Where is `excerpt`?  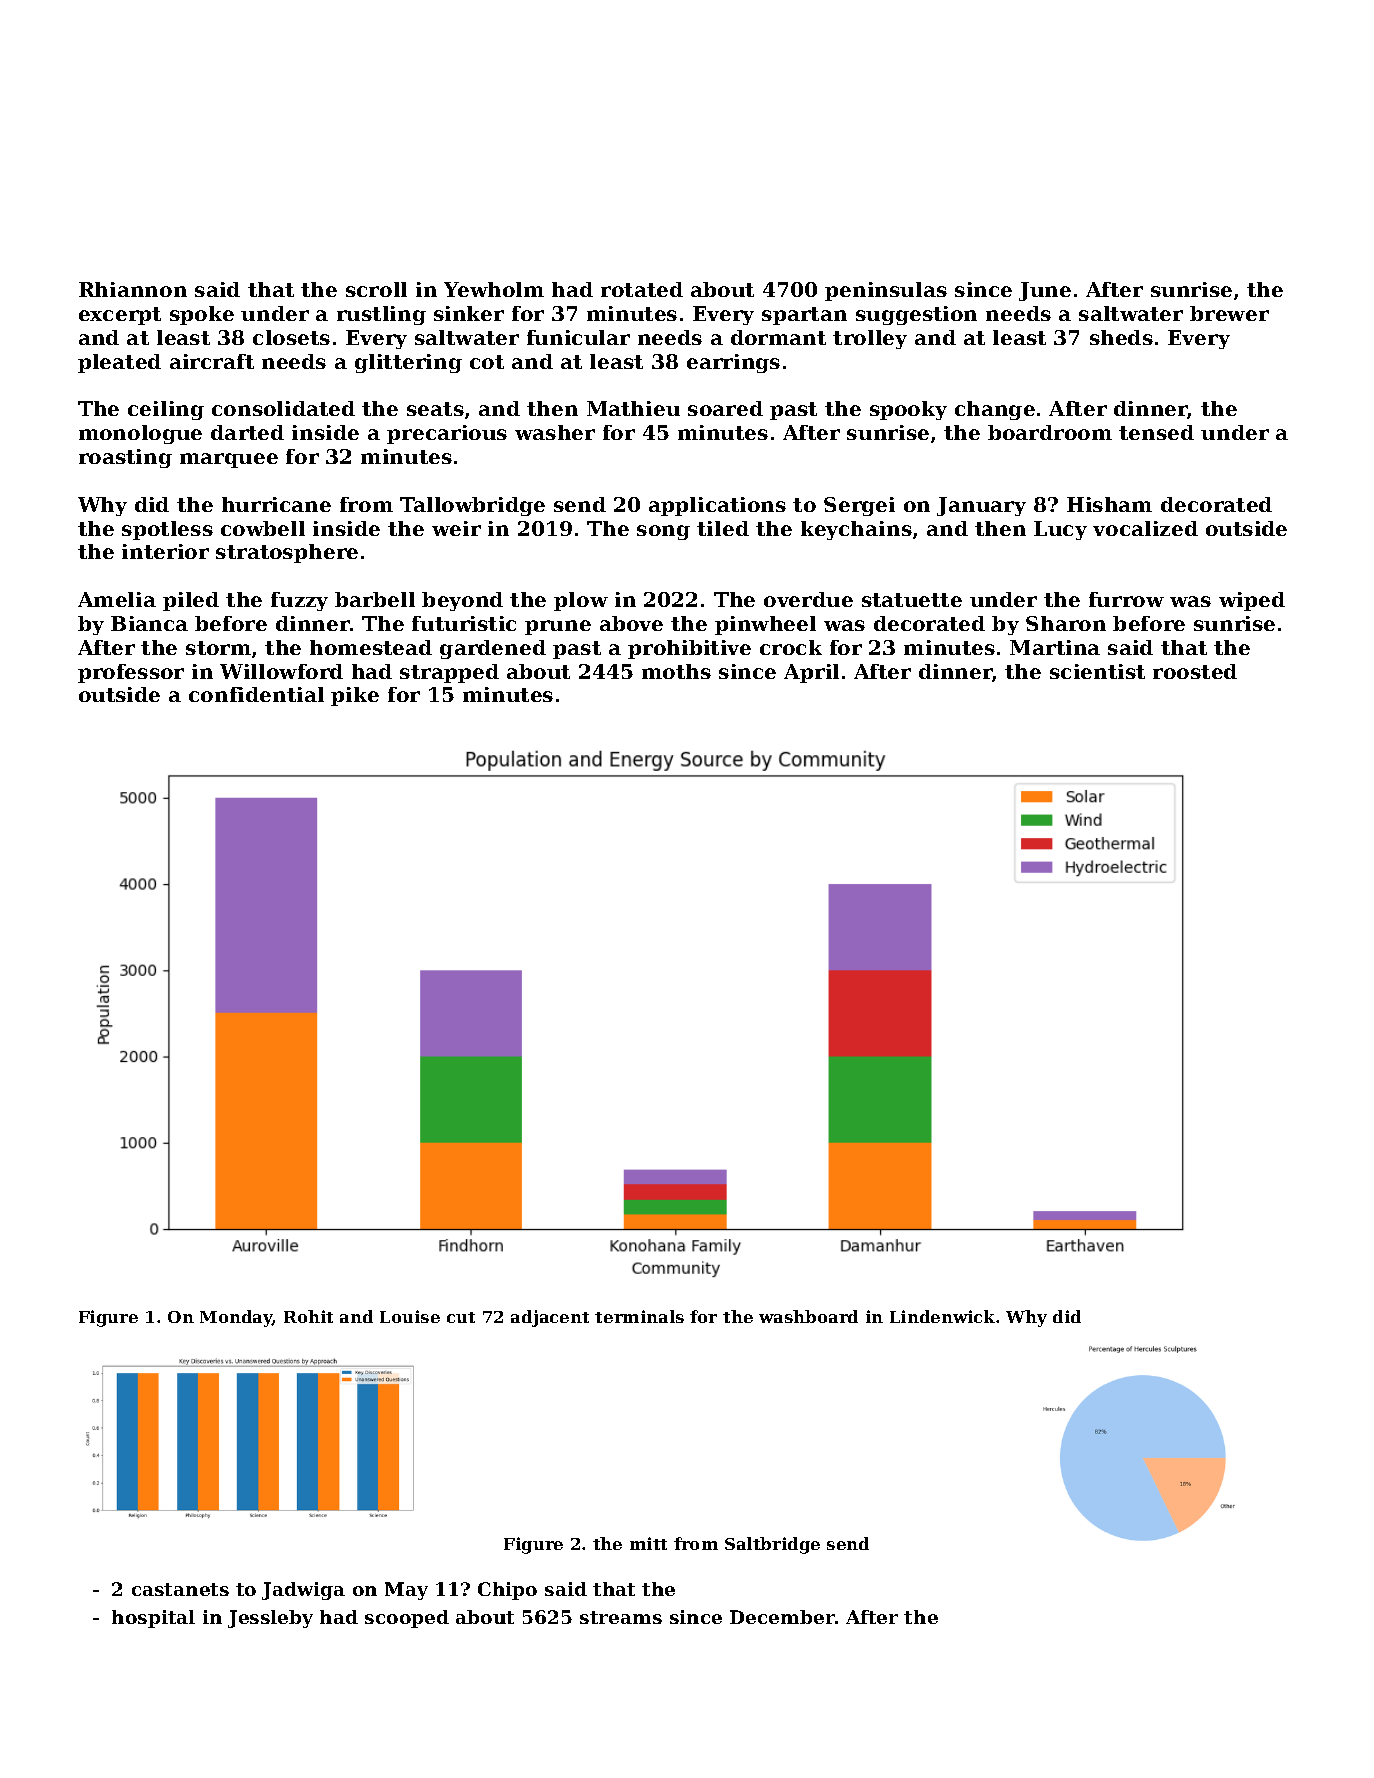 excerpt is located at coordinates (120, 316).
